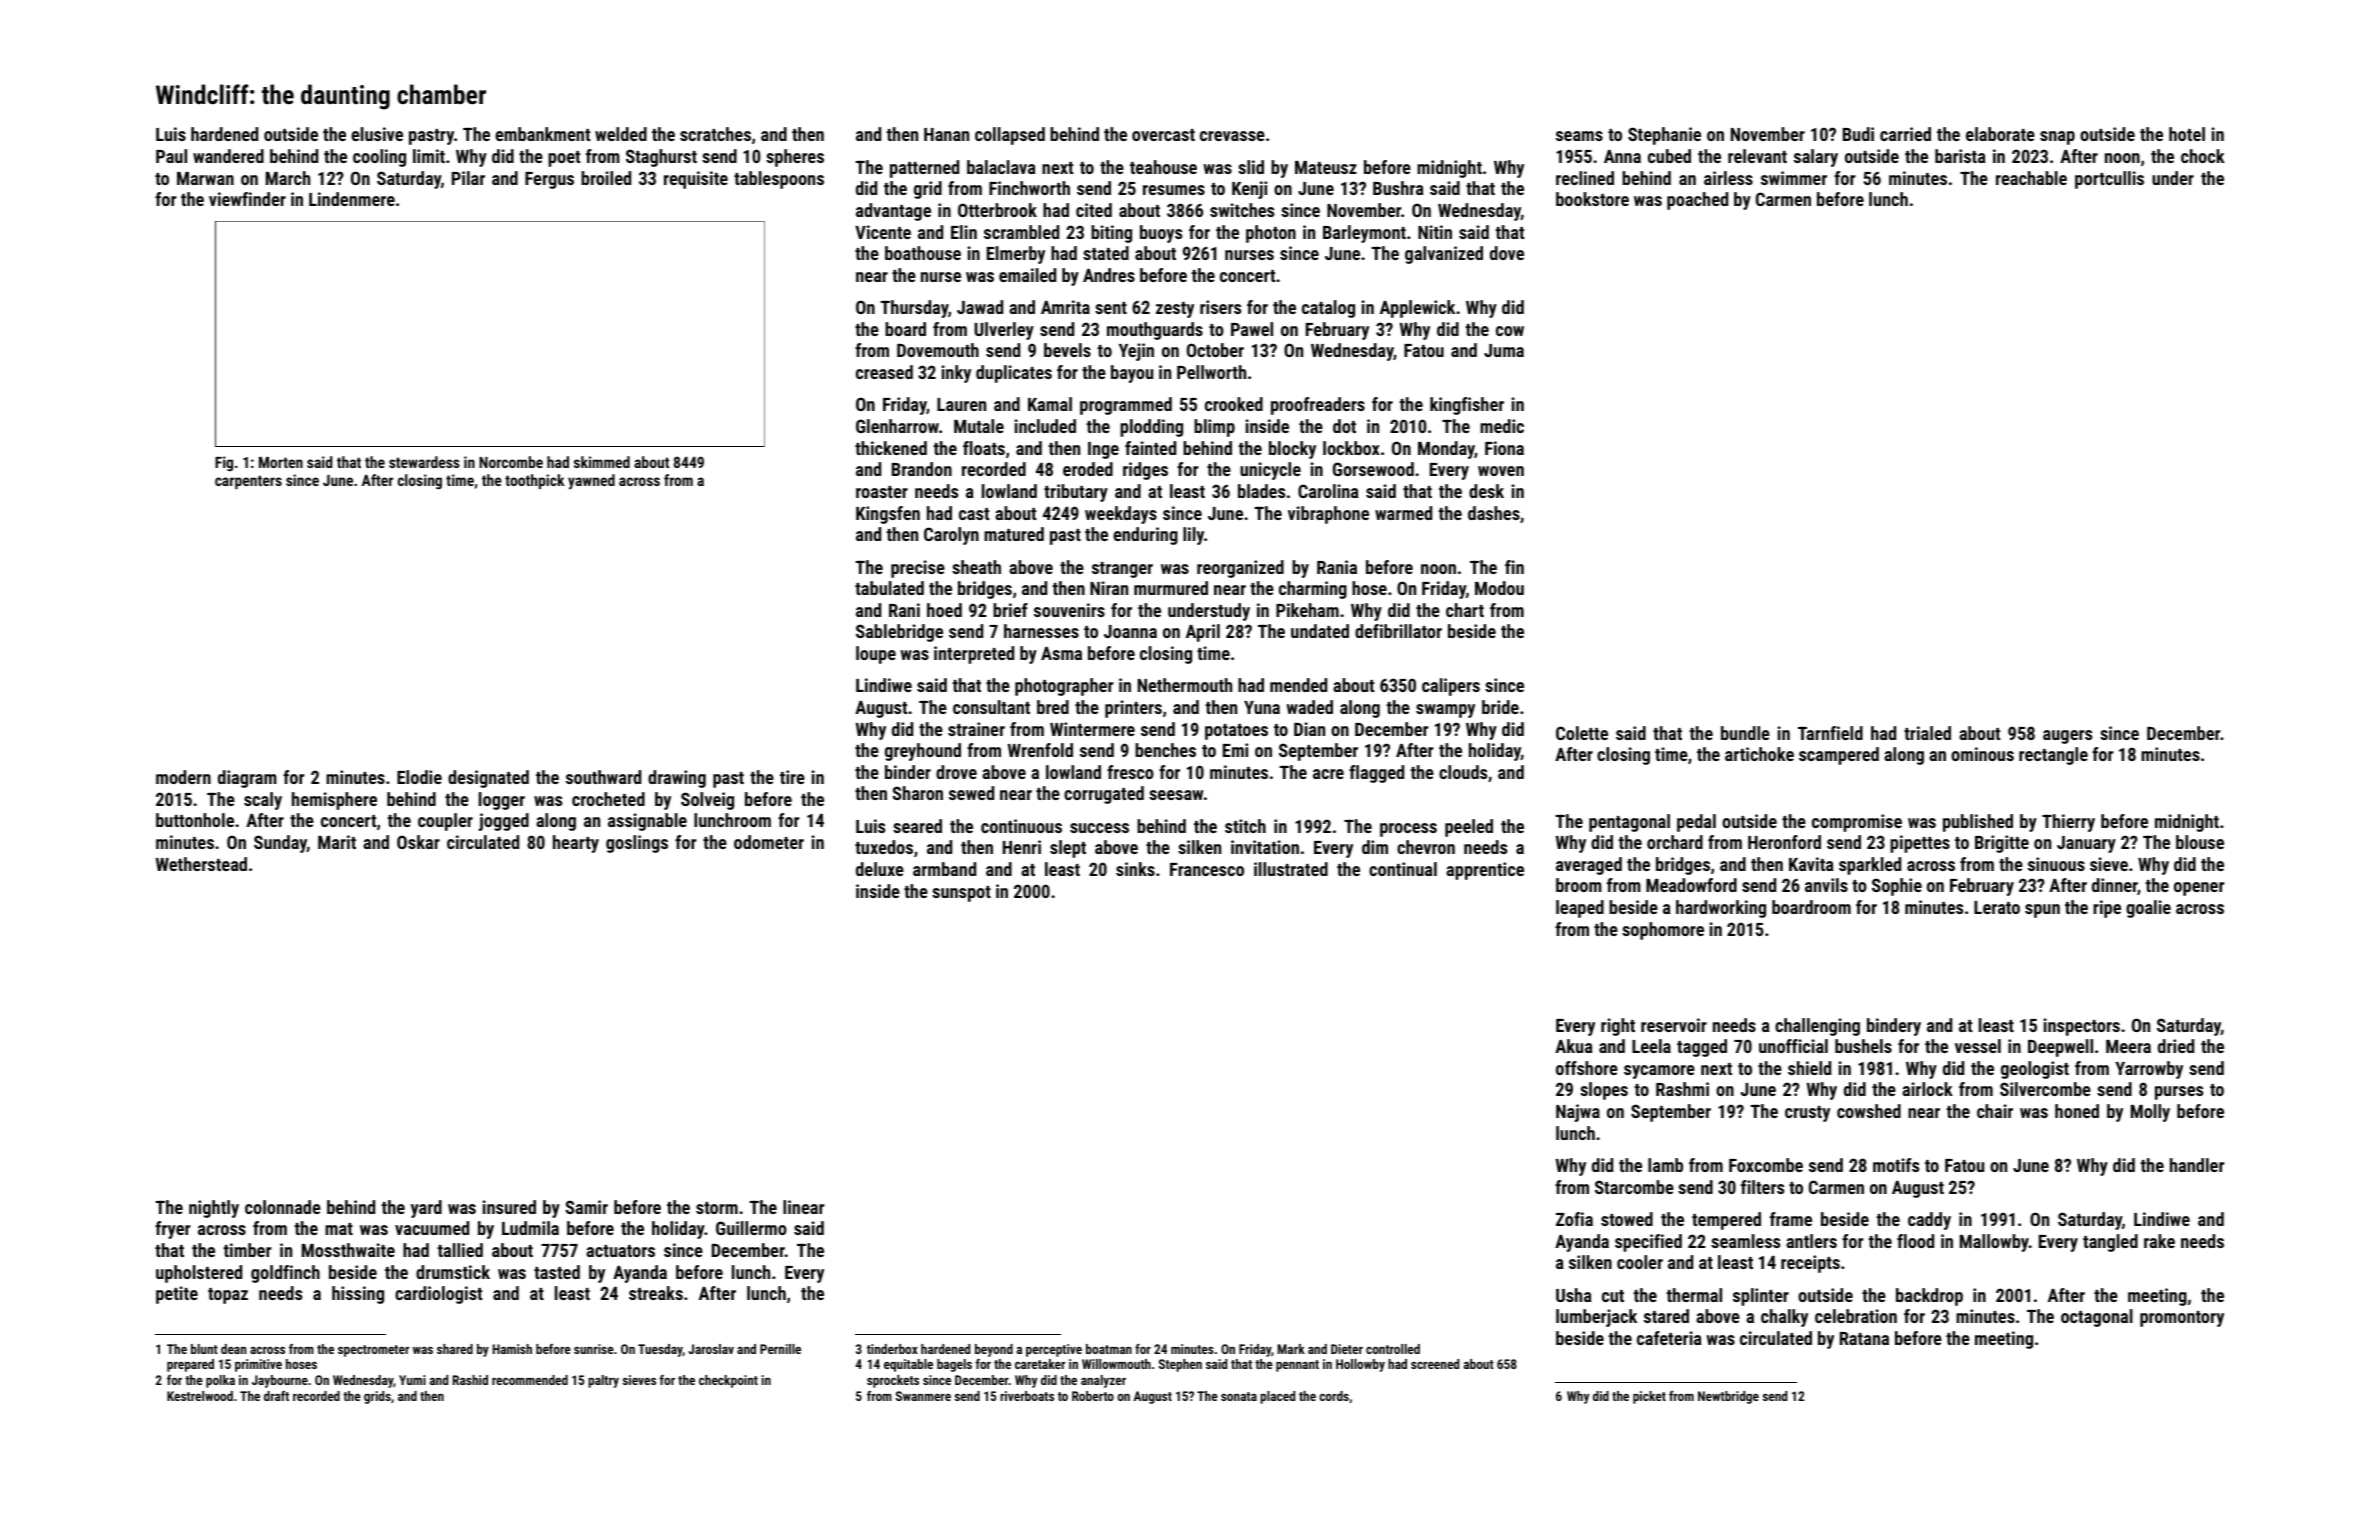 The height and width of the screenshot is (1540, 2380). Describe the element at coordinates (1858, 134) in the screenshot. I see `Budi` at that location.
